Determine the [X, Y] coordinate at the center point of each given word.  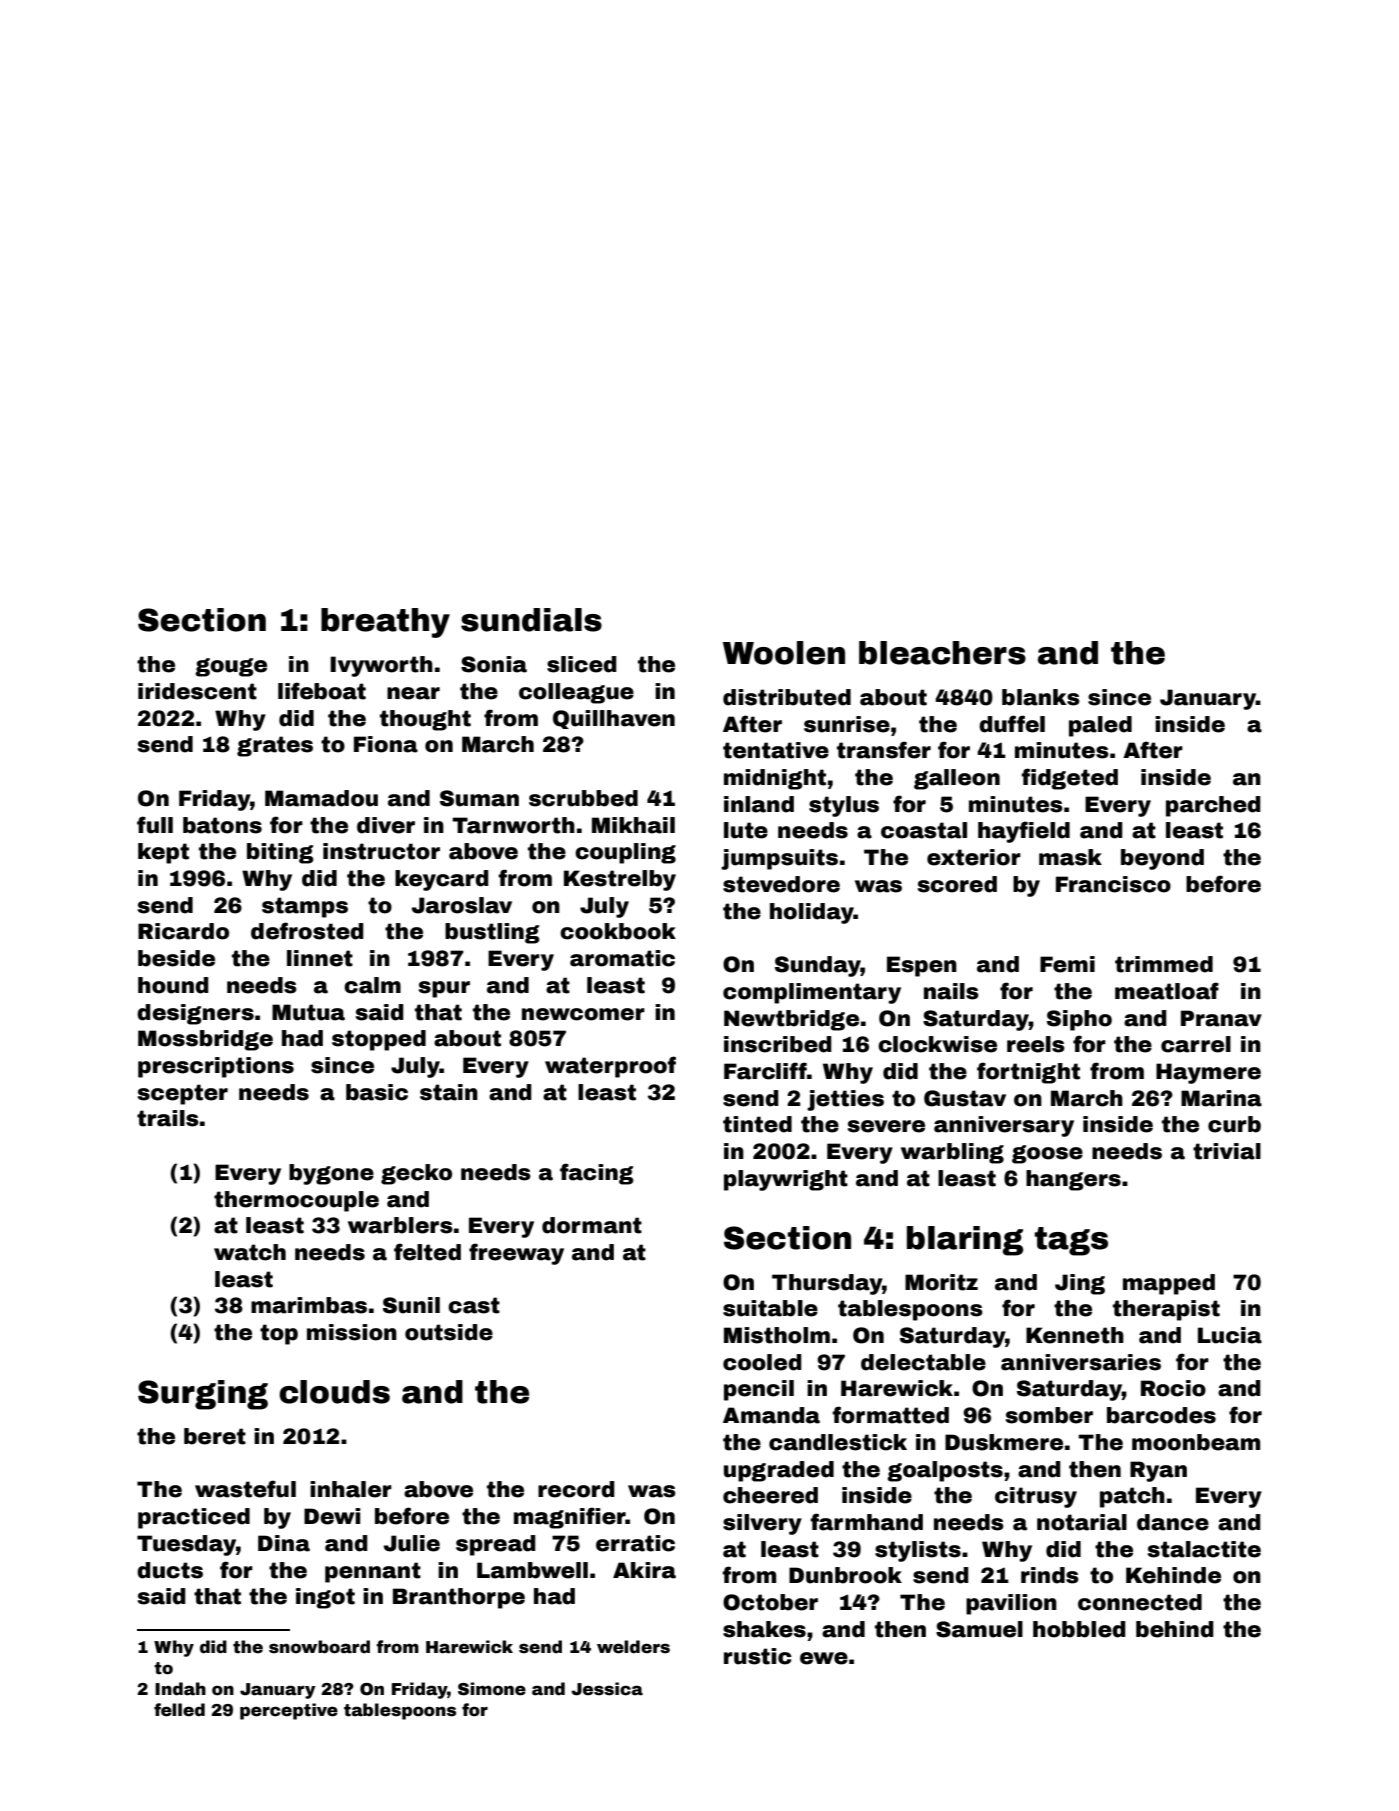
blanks [1041, 697]
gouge [231, 667]
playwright [786, 1180]
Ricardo [183, 931]
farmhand [866, 1522]
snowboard [319, 1647]
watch [250, 1252]
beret [215, 1436]
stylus [844, 806]
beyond [1162, 859]
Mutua [308, 1012]
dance [1173, 1522]
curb [1234, 1124]
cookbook [618, 931]
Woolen [784, 653]
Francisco [1113, 884]
